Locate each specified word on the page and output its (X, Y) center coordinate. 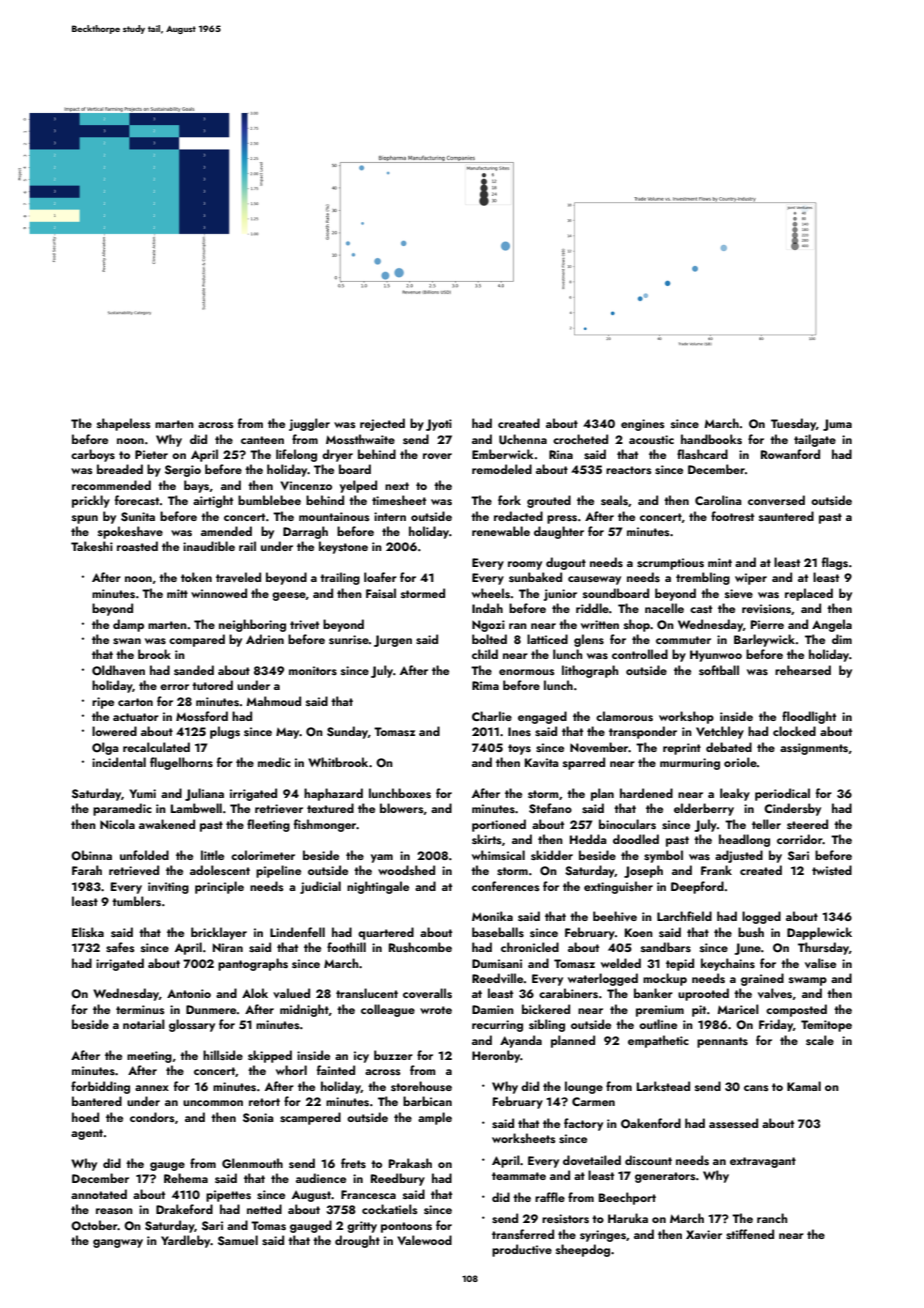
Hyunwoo (716, 656)
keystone (343, 547)
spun (85, 519)
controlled (640, 654)
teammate (519, 1176)
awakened (167, 824)
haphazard (333, 794)
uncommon (213, 1103)
